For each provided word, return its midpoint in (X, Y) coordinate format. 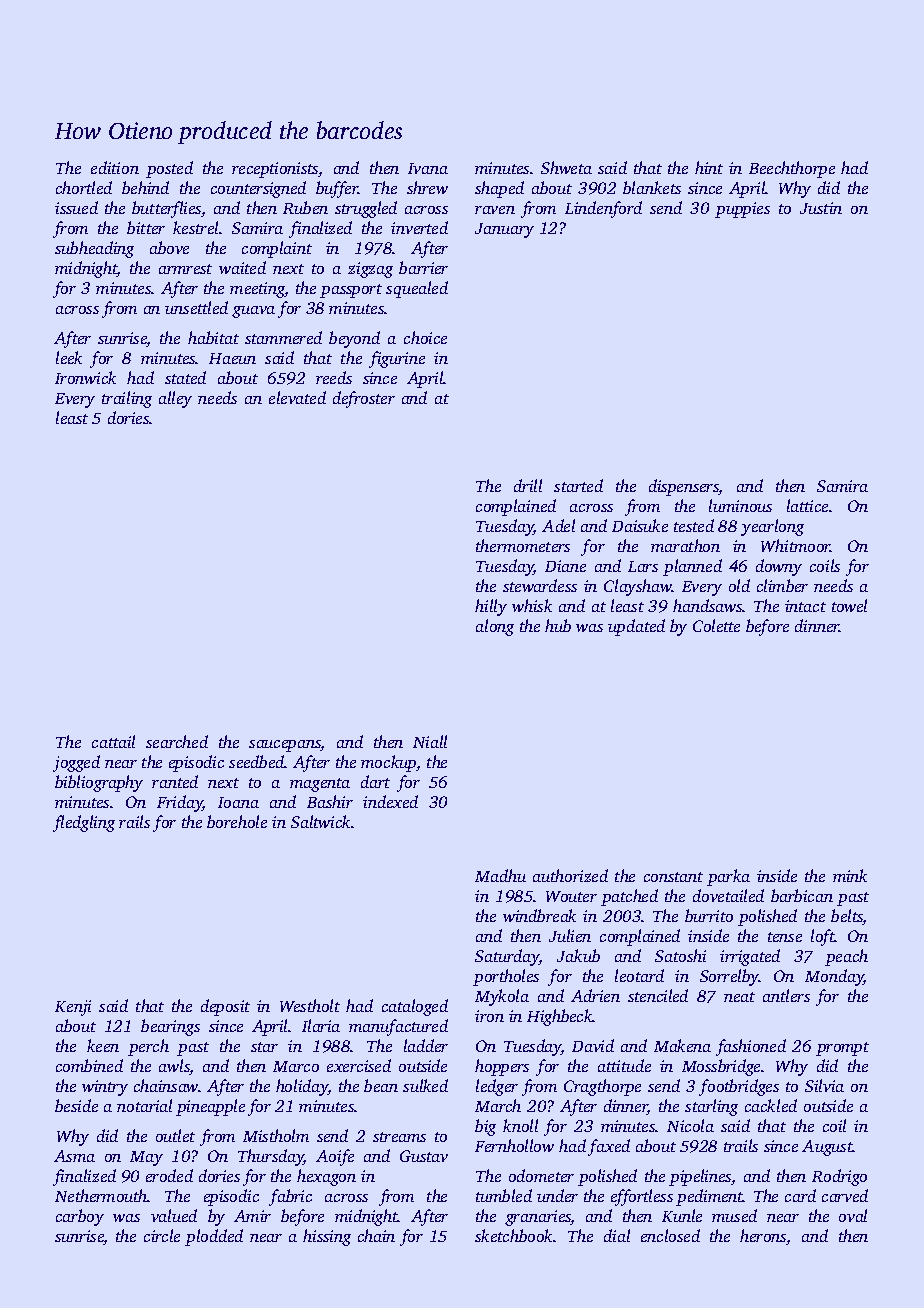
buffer (337, 189)
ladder (426, 1045)
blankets (652, 187)
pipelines (700, 1177)
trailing (127, 399)
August (827, 1148)
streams (399, 1137)
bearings (170, 1027)
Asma (74, 1156)
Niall (430, 741)
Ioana (238, 802)
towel (849, 605)
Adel (558, 525)
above (169, 247)
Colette (716, 625)
